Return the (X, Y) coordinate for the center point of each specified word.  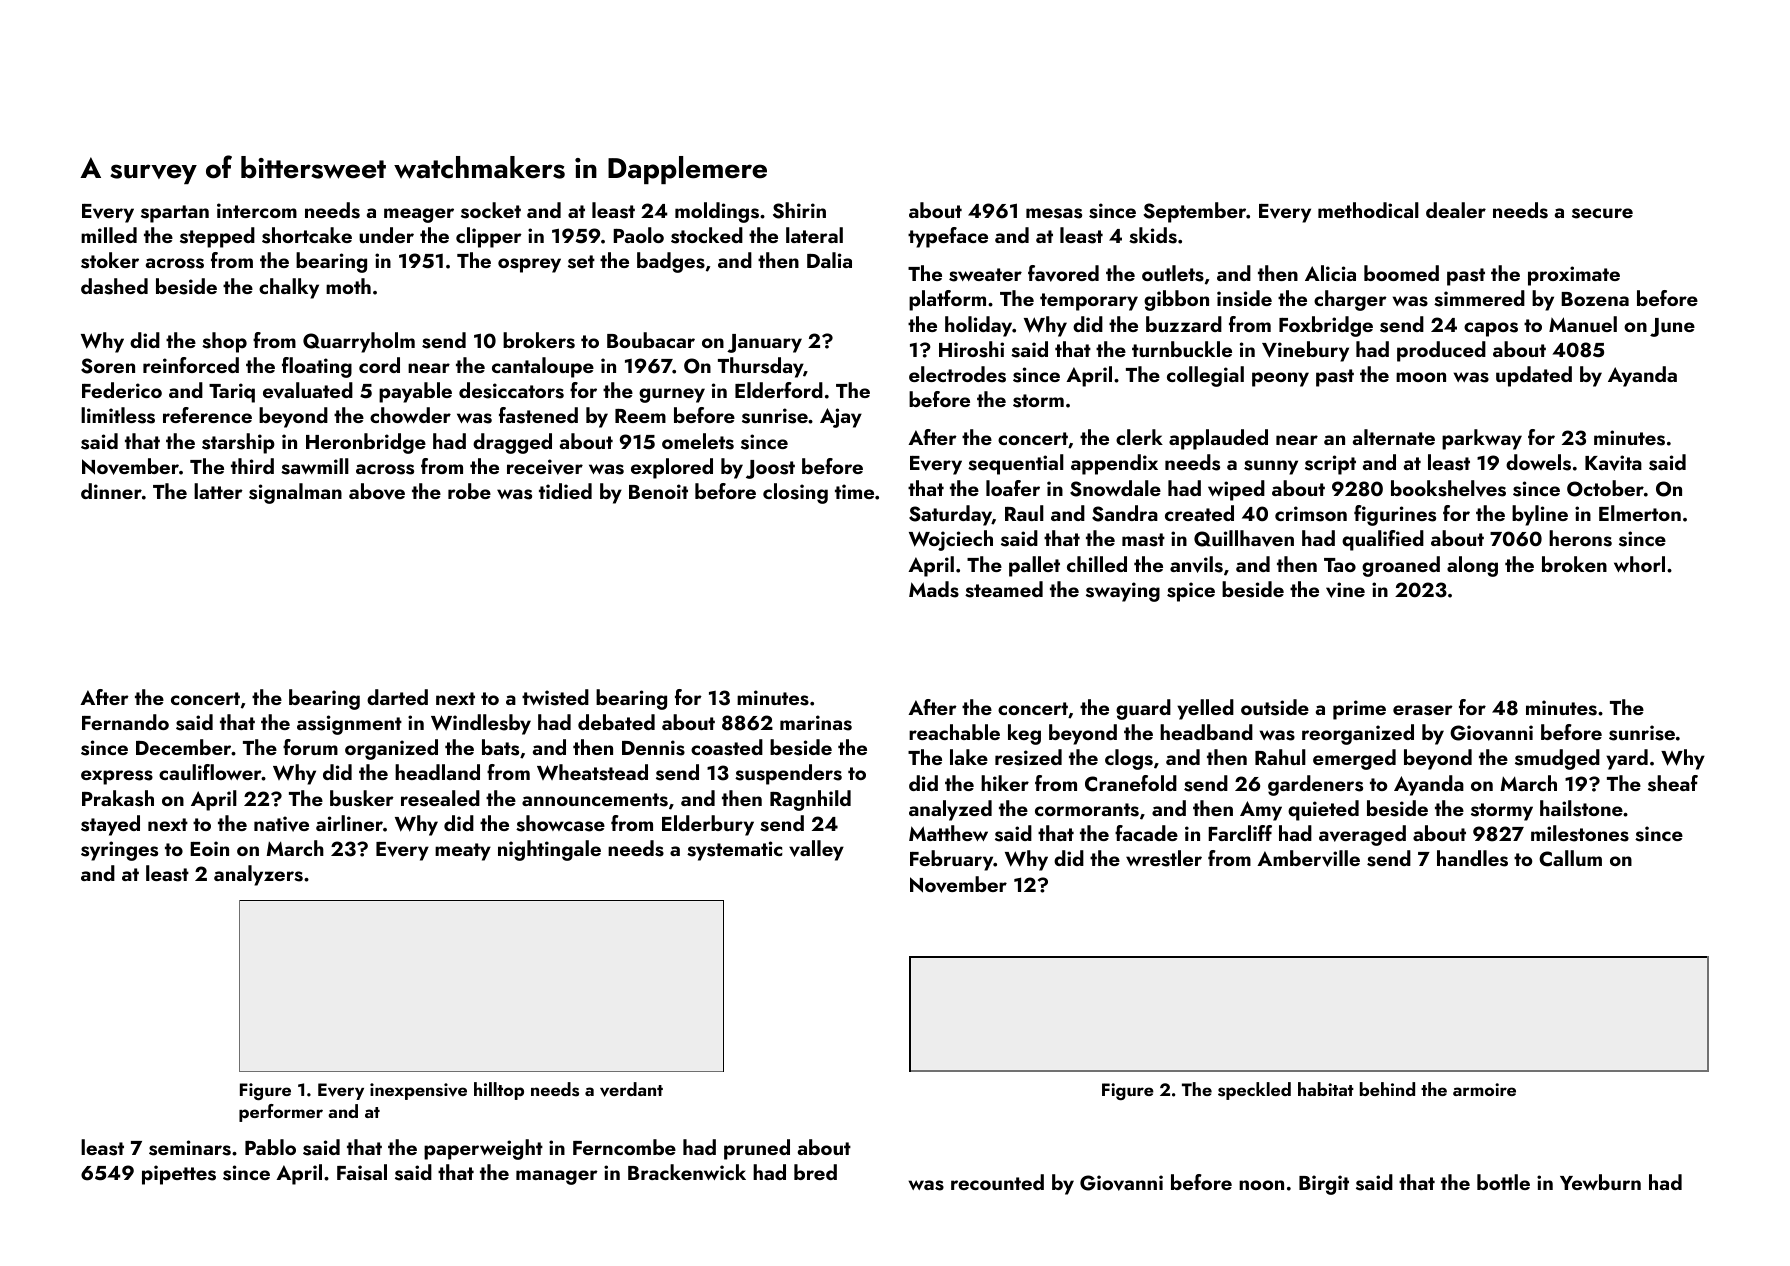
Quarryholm (359, 342)
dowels (1538, 462)
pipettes (179, 1175)
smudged (1557, 759)
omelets (698, 441)
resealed (440, 798)
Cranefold (1131, 783)
